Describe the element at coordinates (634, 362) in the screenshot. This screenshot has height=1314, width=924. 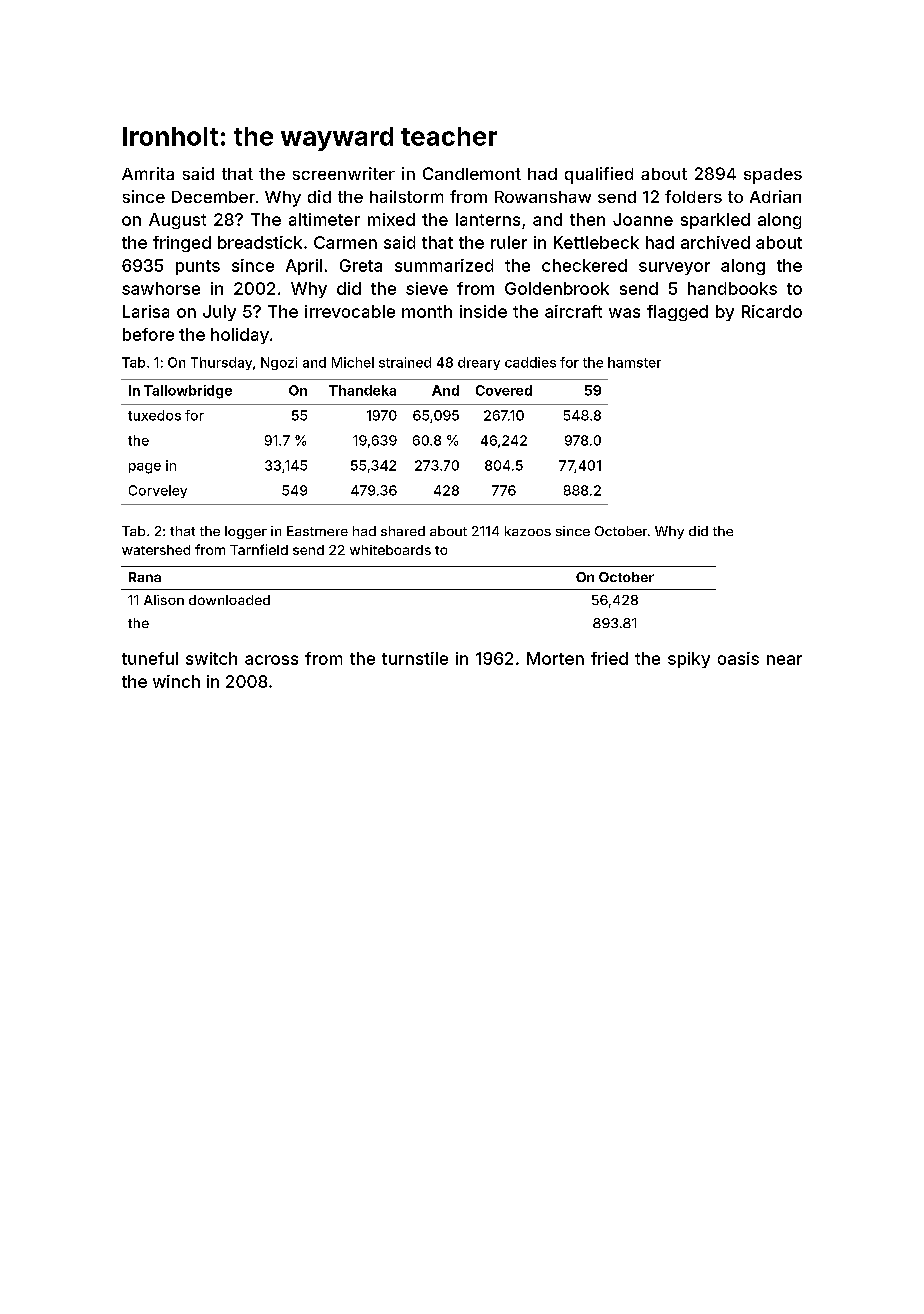
I see `hamster` at that location.
